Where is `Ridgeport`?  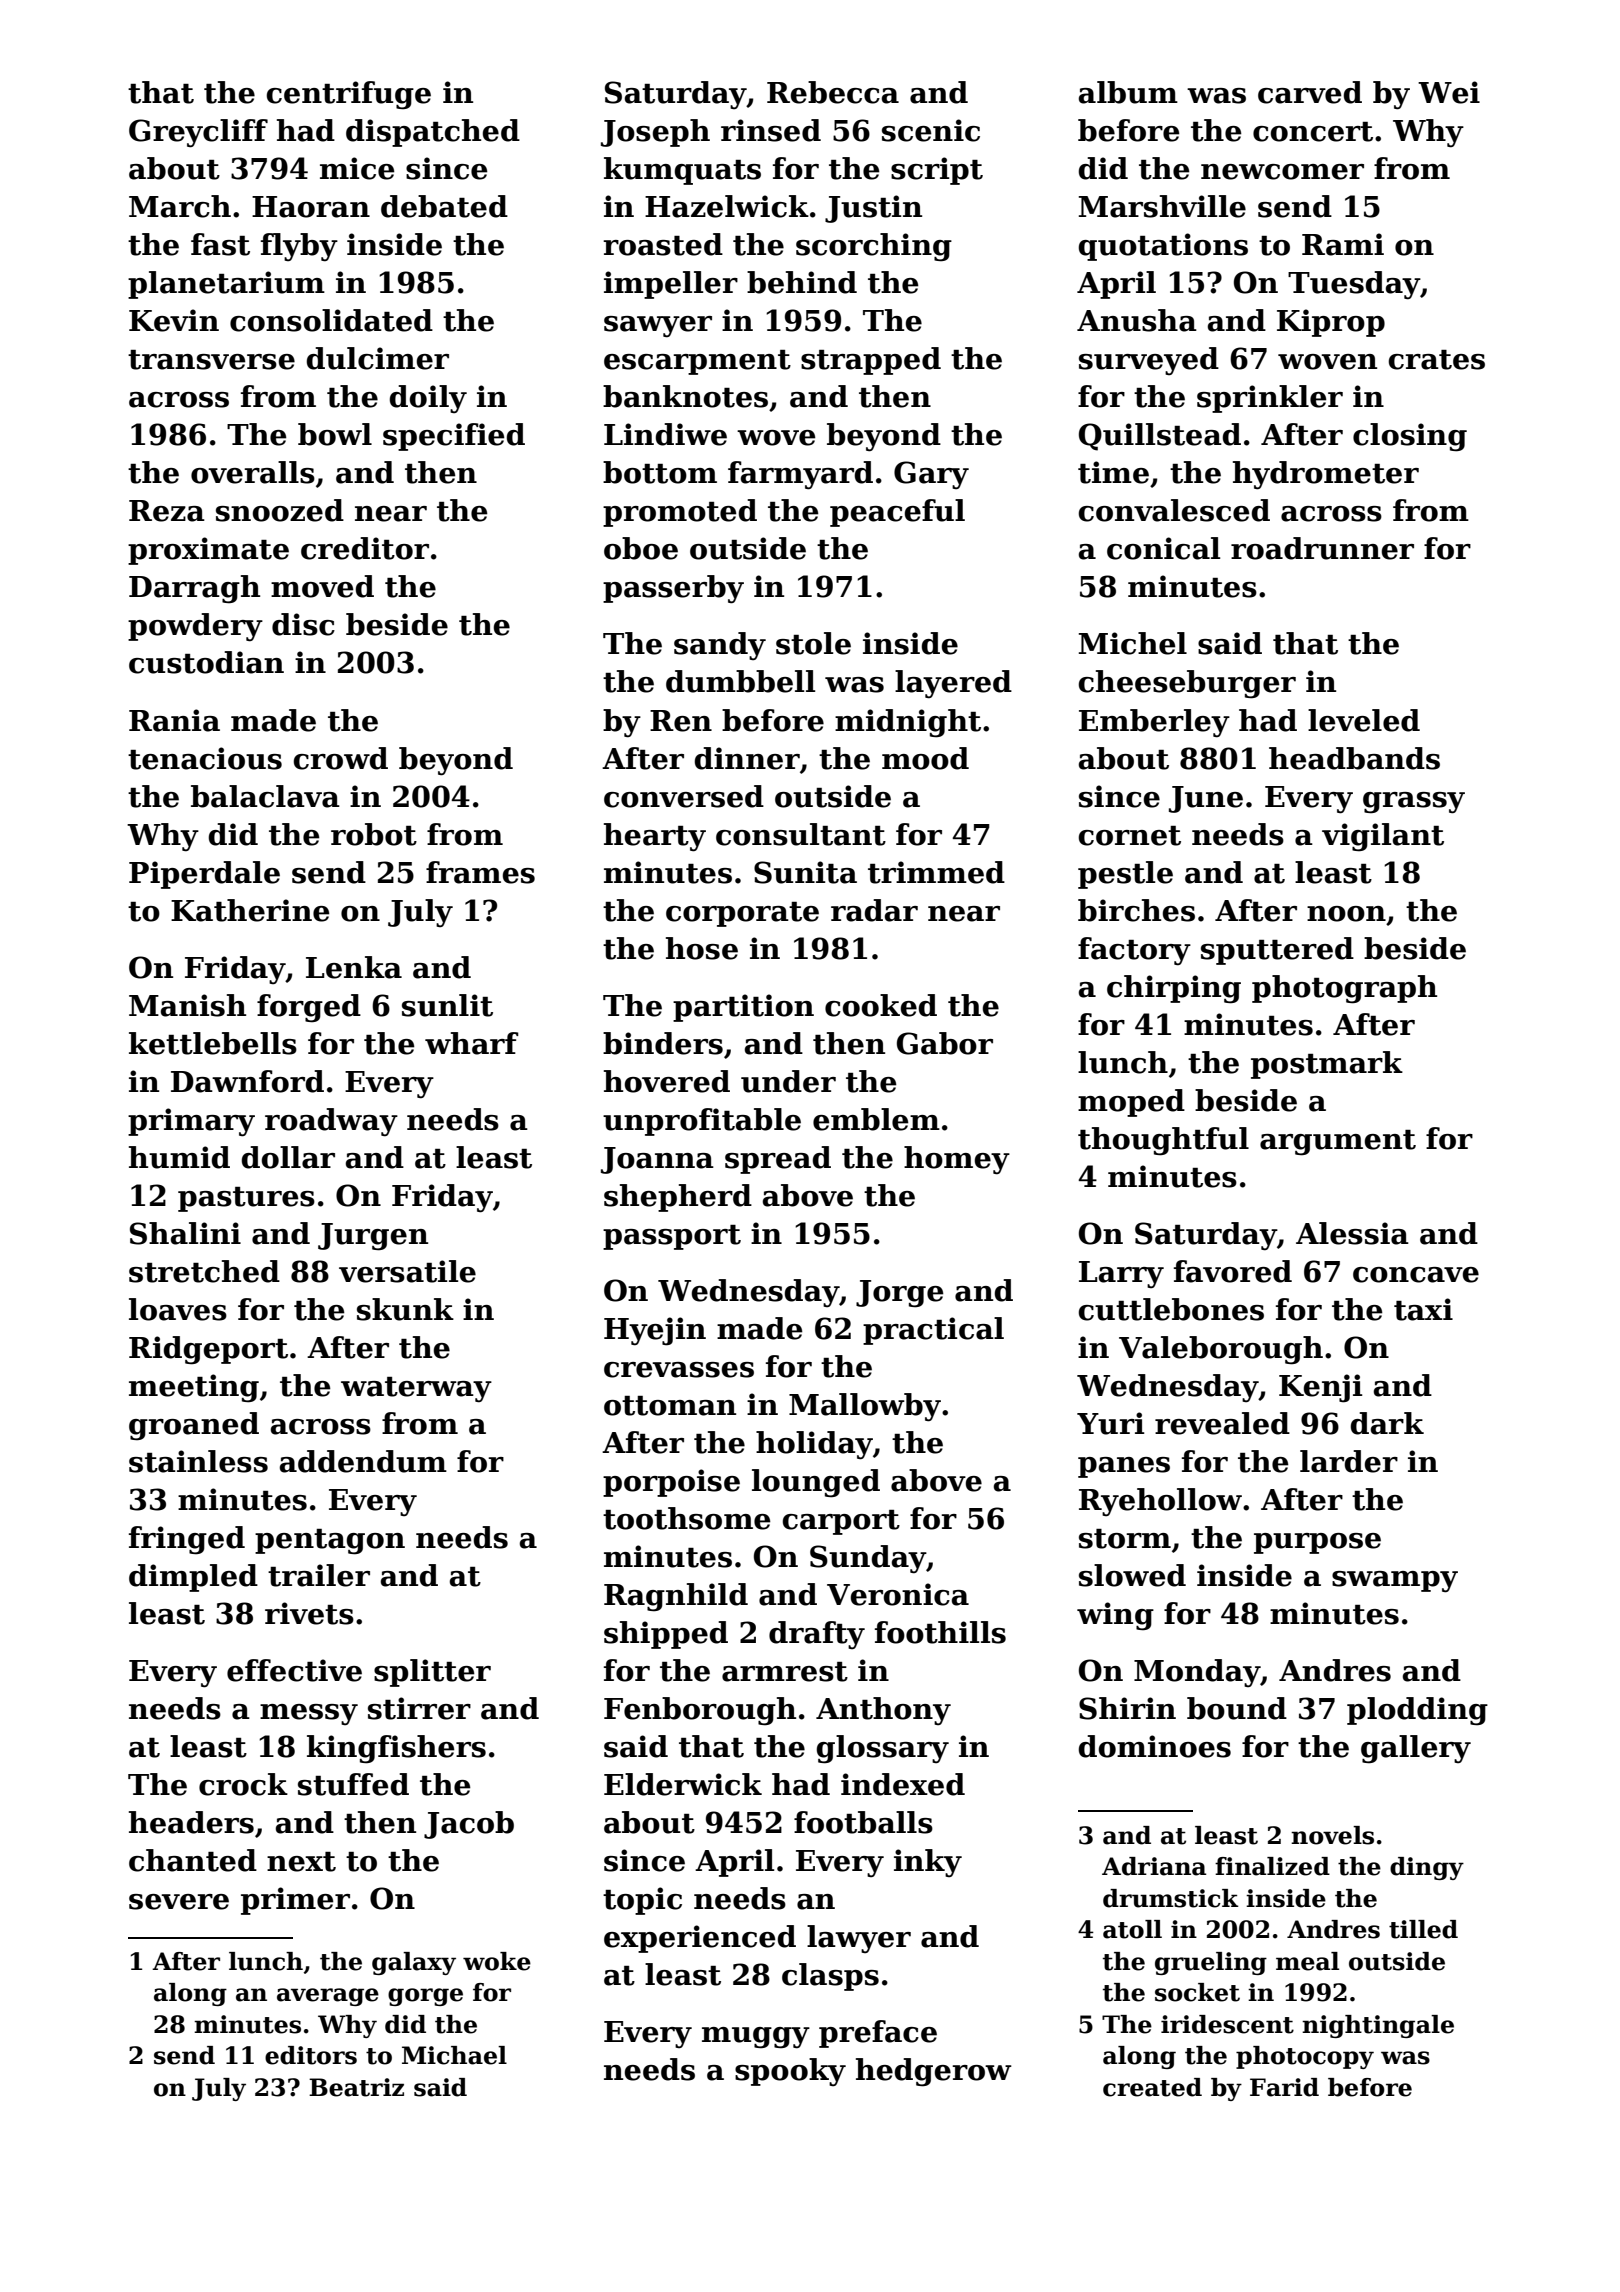
Ridgeport is located at coordinates (208, 1350).
